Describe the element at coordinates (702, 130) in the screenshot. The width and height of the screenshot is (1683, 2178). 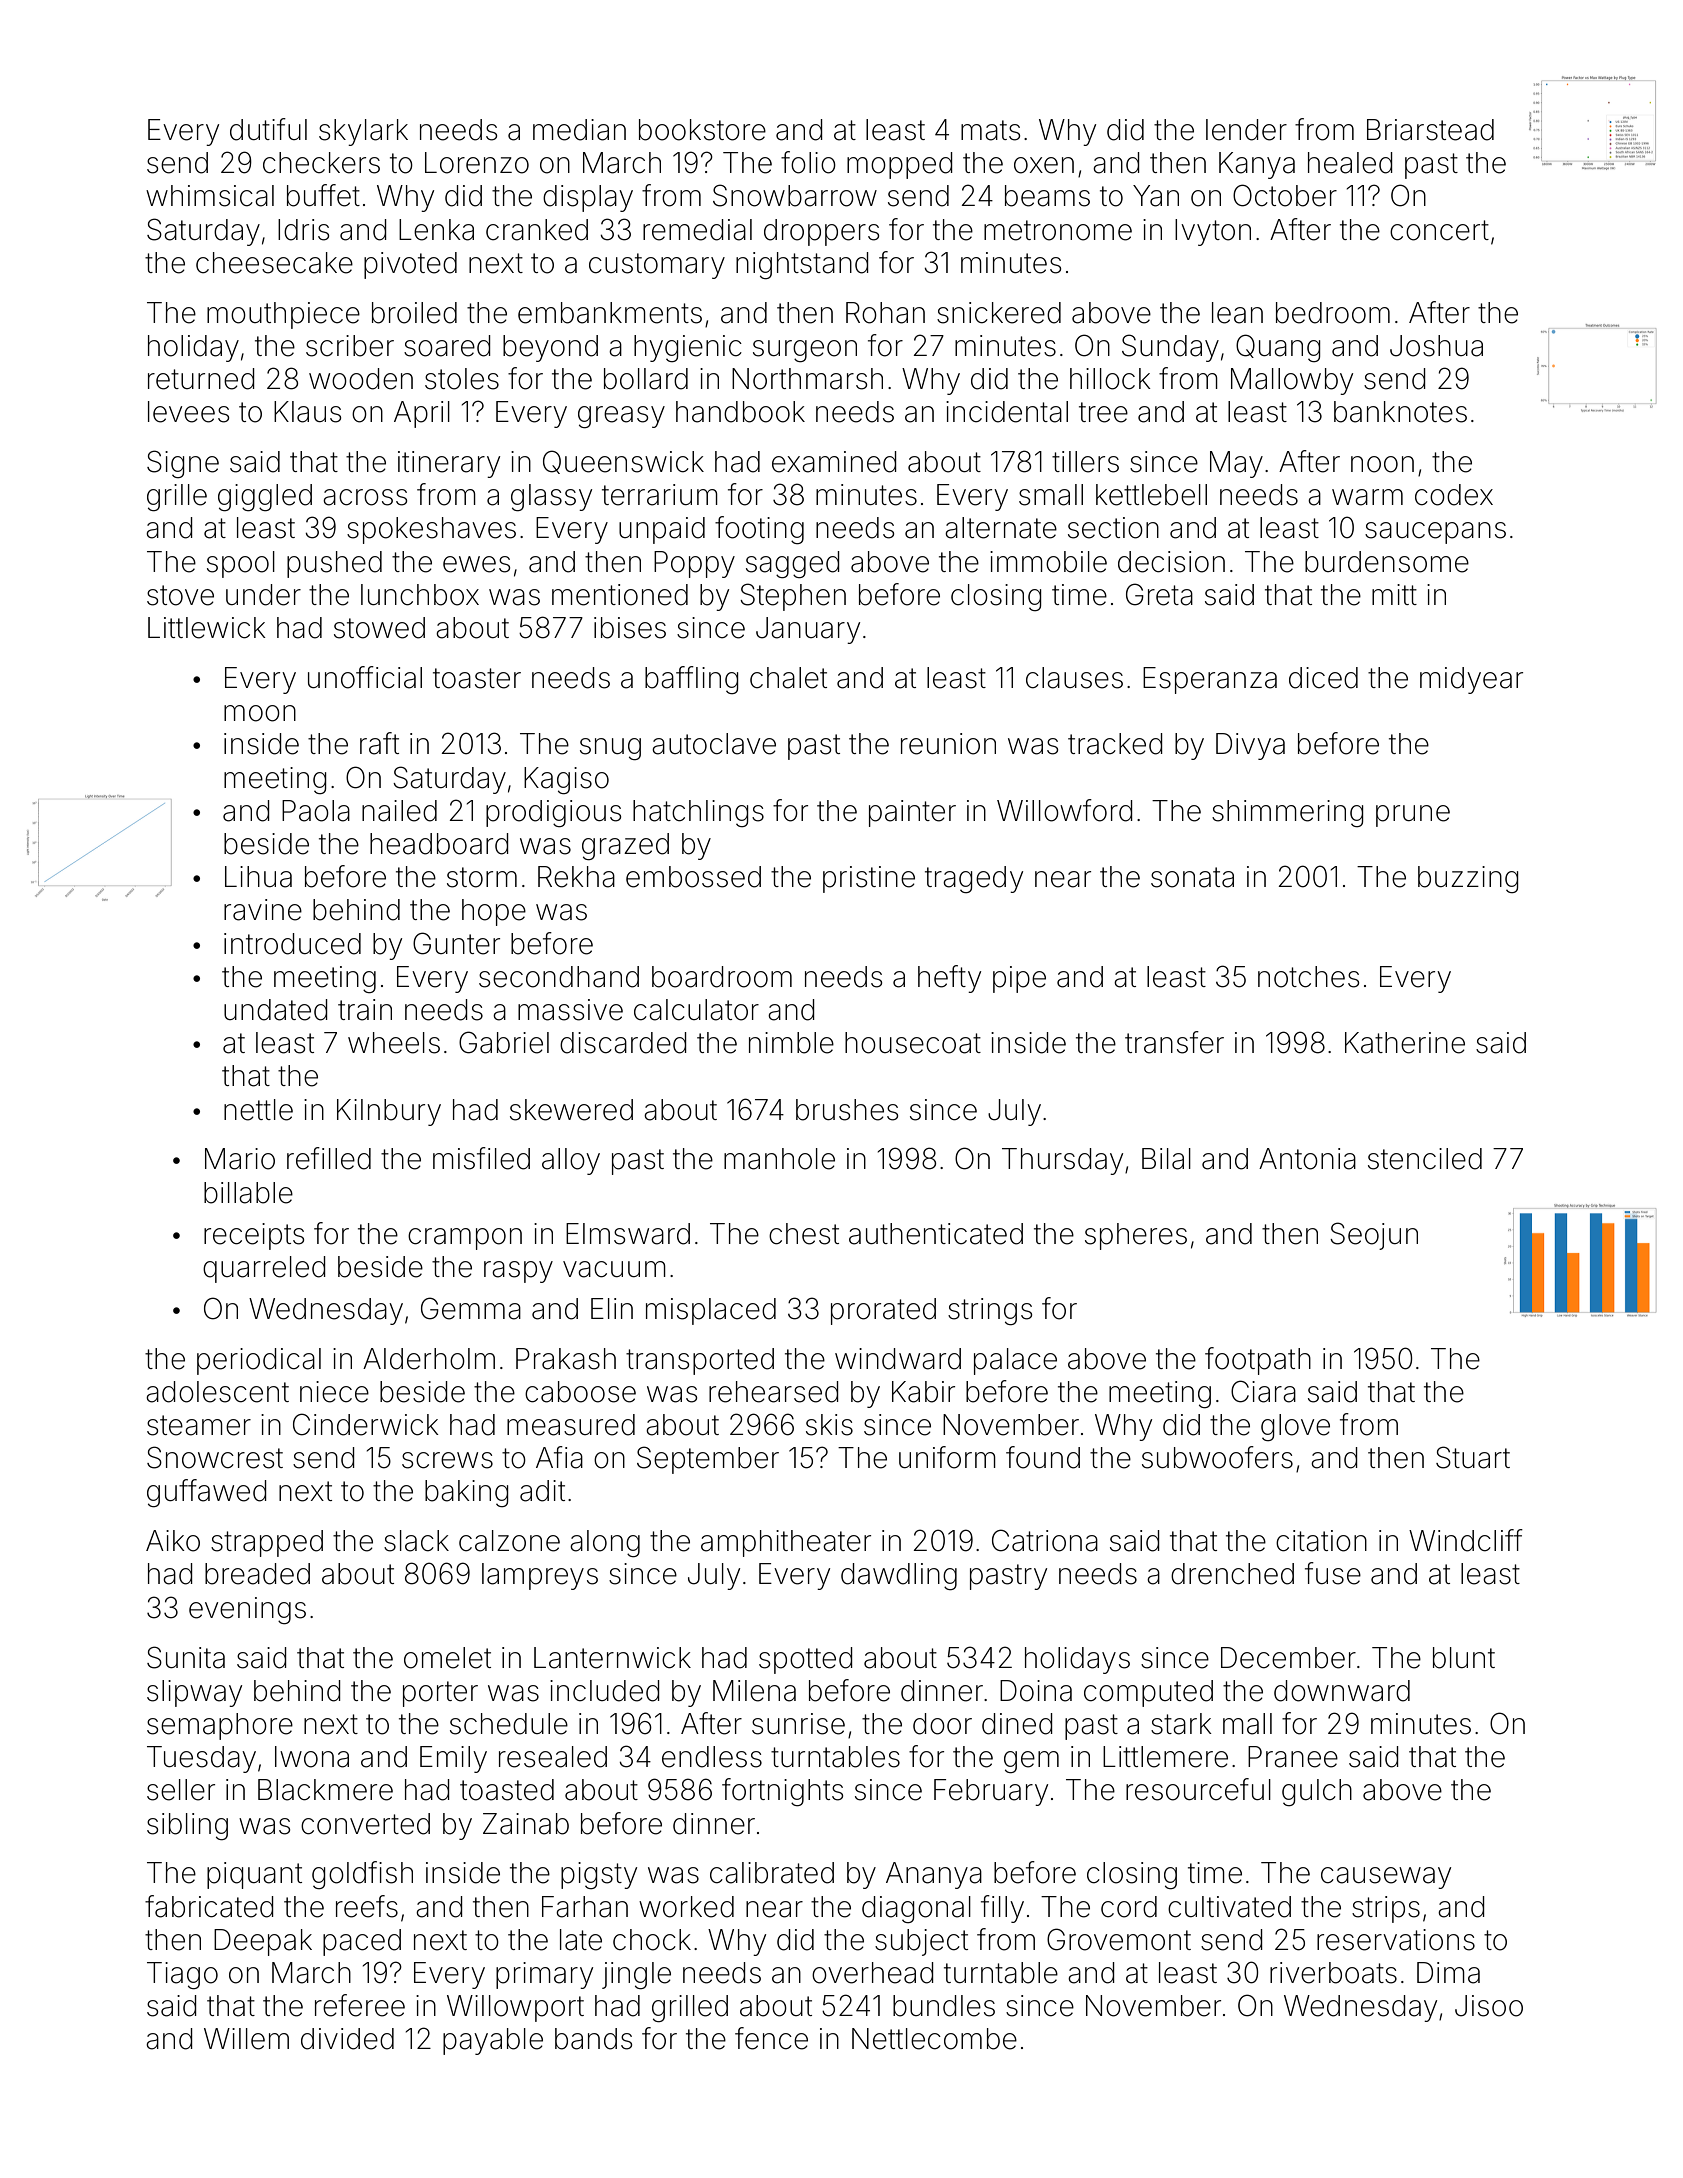
I see `bookstore` at that location.
